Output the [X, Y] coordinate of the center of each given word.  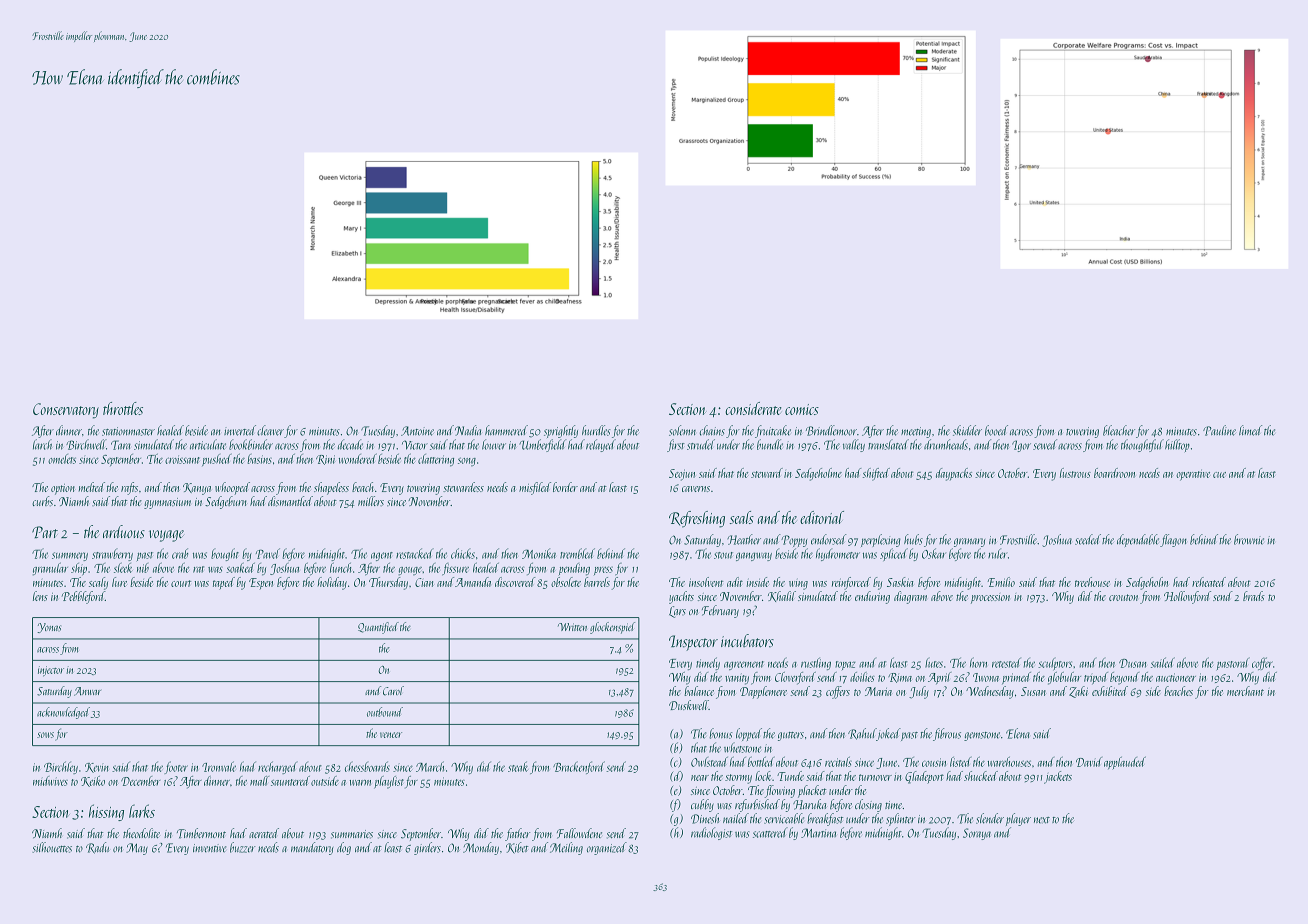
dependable [1138, 540]
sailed [1163, 662]
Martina [818, 833]
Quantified [378, 628]
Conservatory [66, 411]
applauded [1125, 763]
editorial [822, 517]
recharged [278, 767]
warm [360, 783]
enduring [872, 597]
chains [712, 430]
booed [996, 430]
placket [812, 791]
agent [382, 556]
